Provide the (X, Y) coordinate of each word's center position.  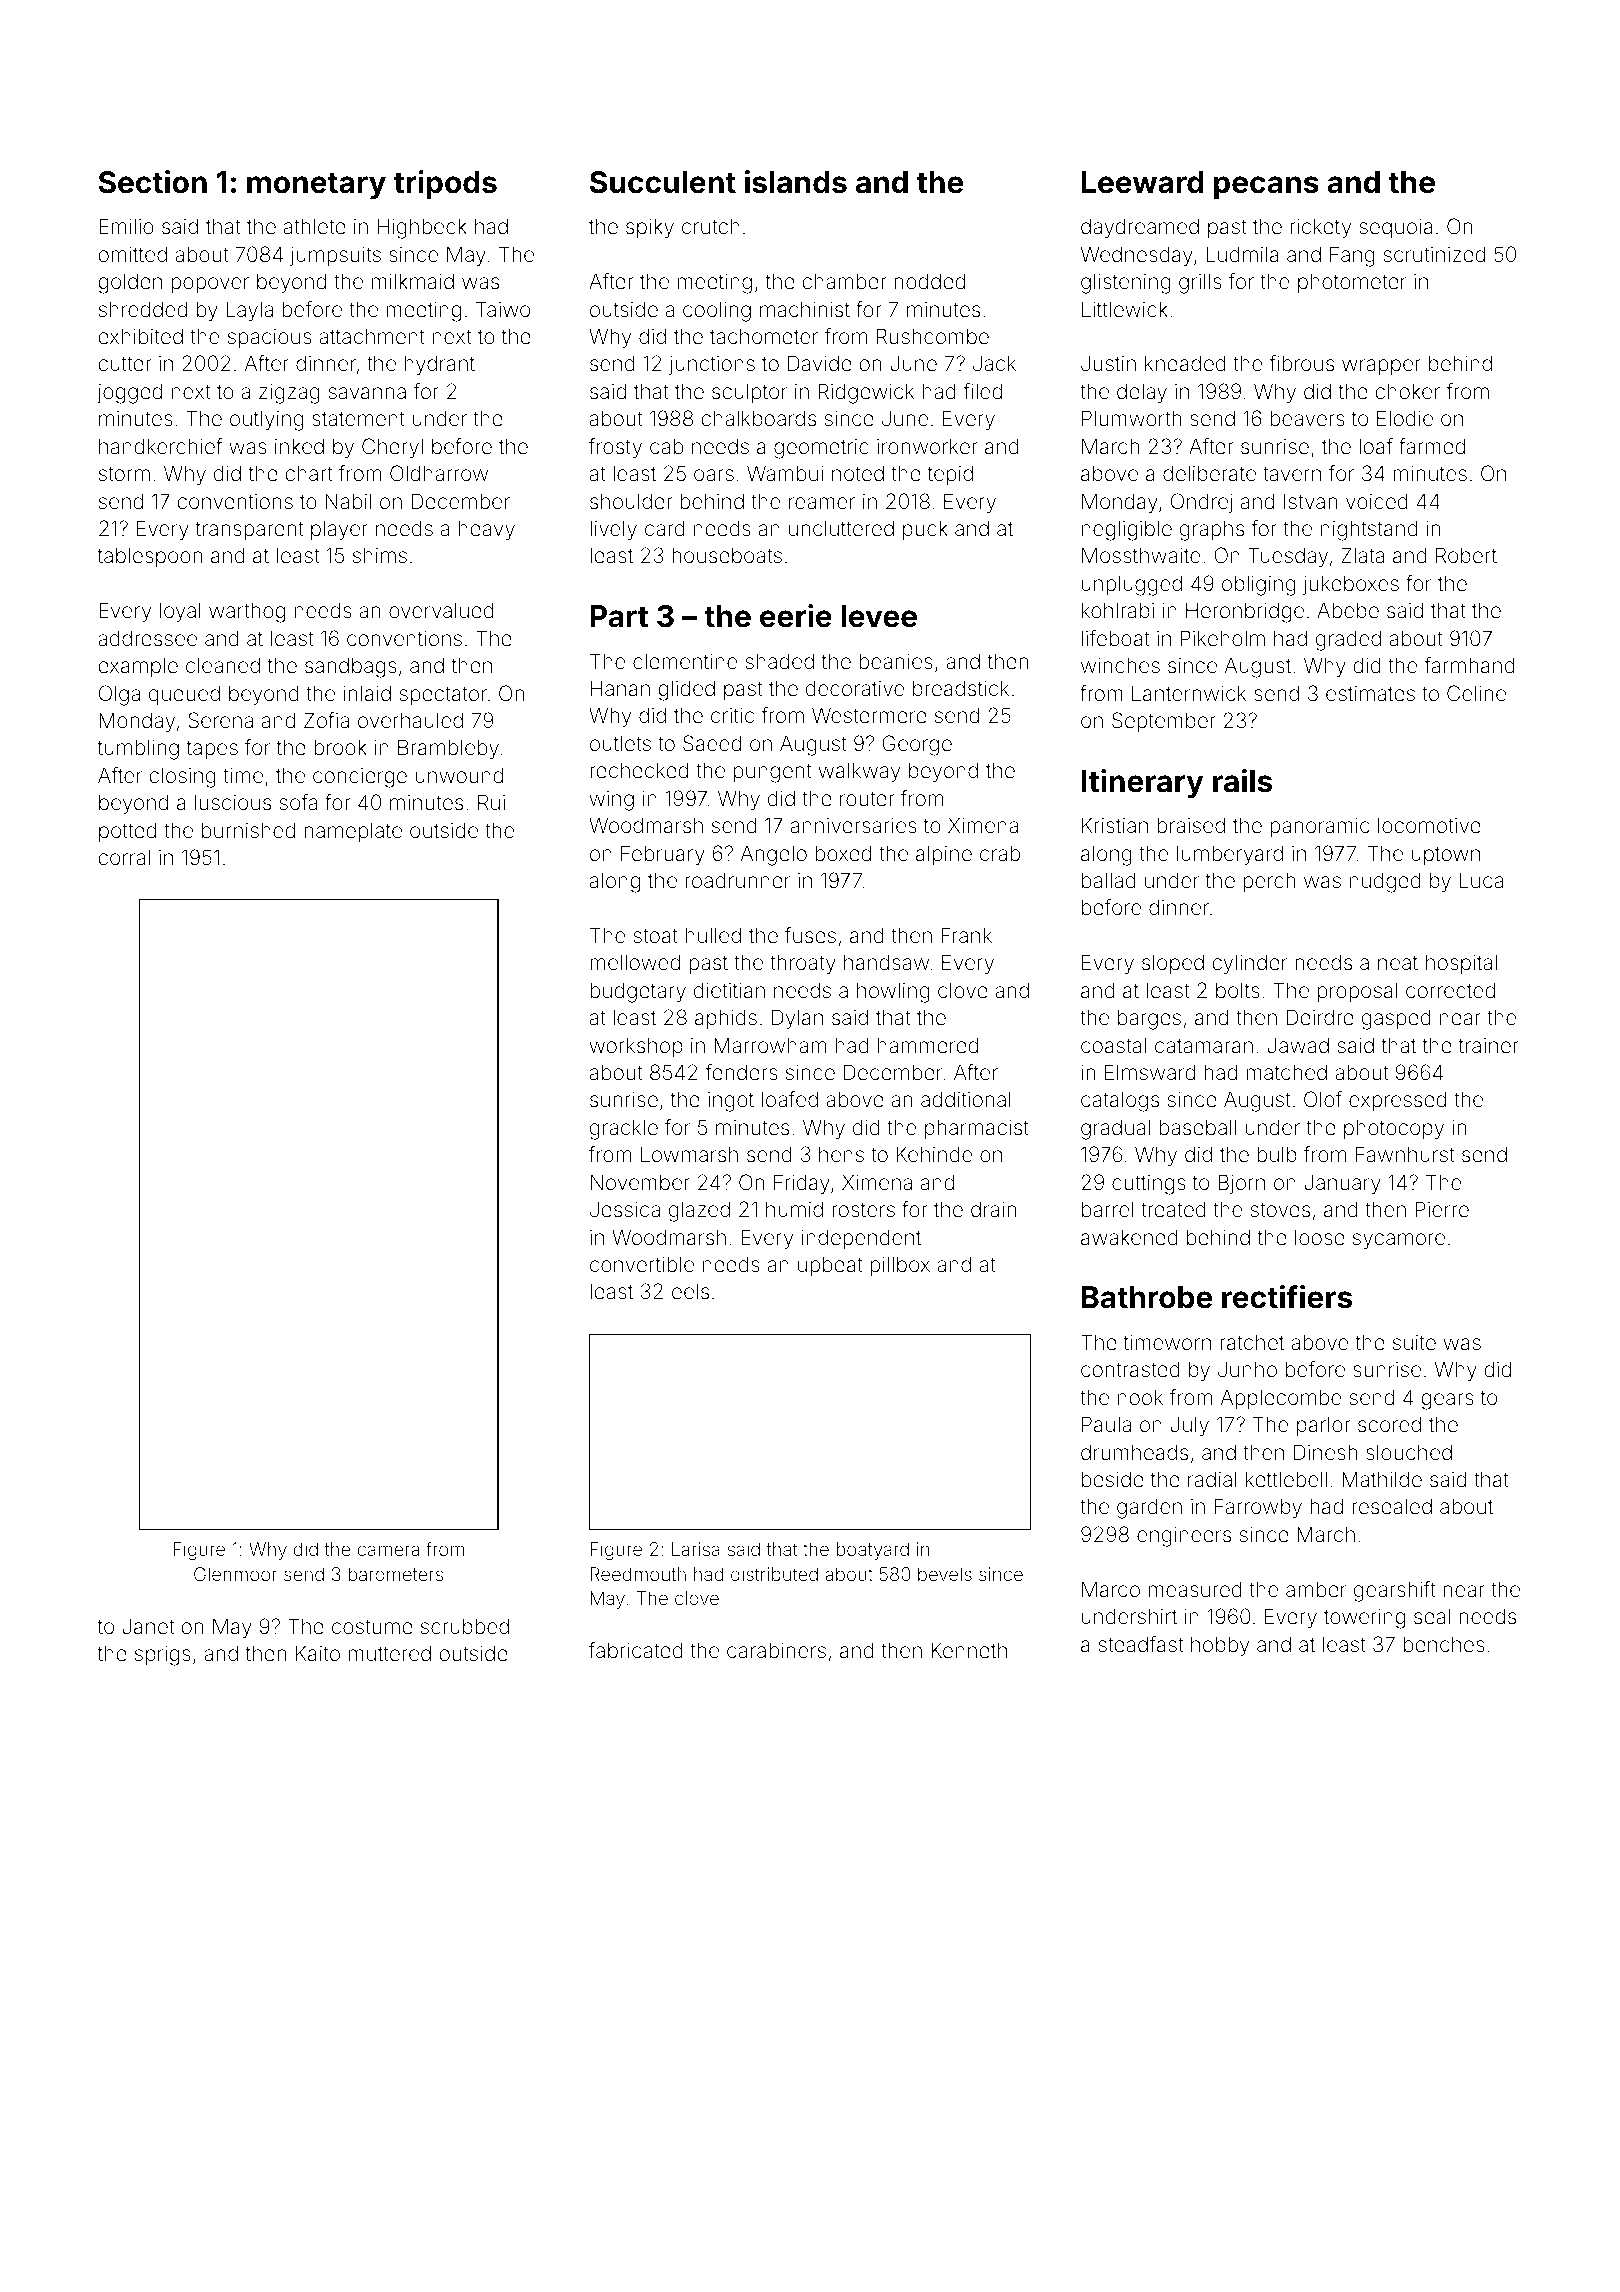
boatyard (873, 1551)
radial (1212, 1479)
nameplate (353, 832)
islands (796, 182)
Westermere (869, 715)
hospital (1461, 964)
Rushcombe (933, 336)
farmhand (1469, 665)
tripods (445, 184)
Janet (148, 1626)
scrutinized (1434, 254)
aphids (726, 1019)
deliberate (1209, 473)
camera (388, 1550)
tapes (212, 750)
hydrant (440, 365)
